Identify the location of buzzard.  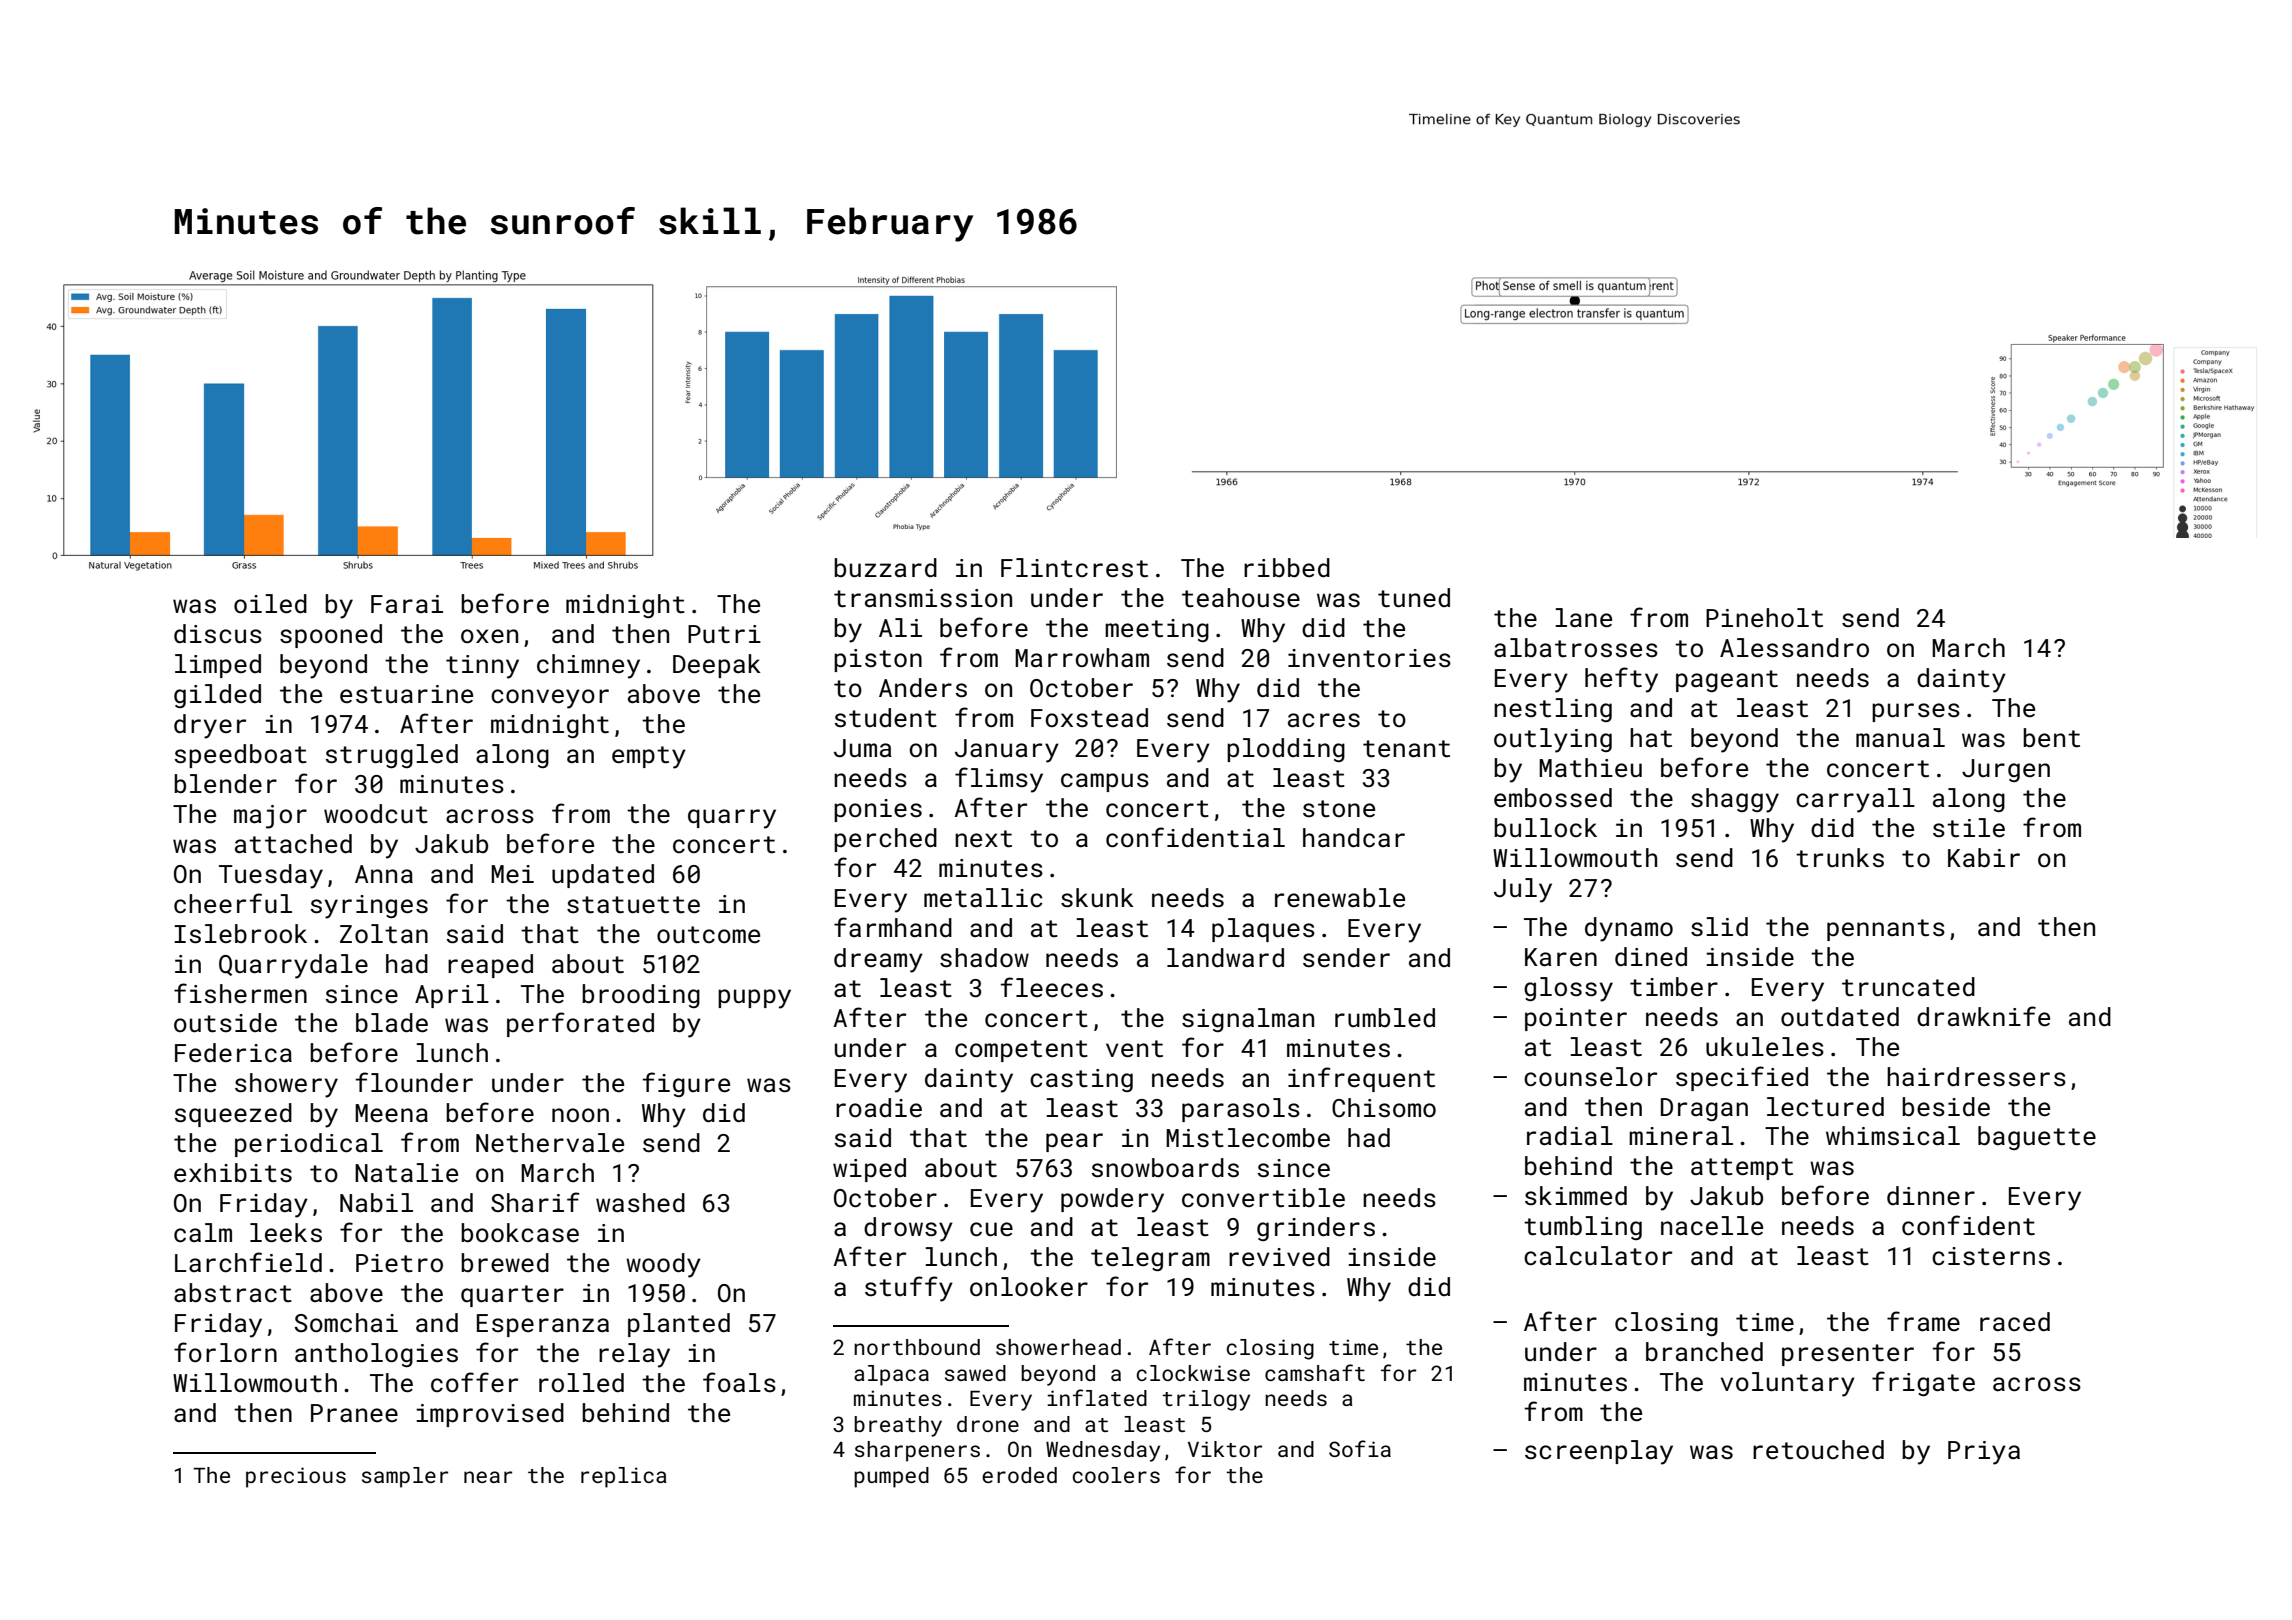
(885, 567).
